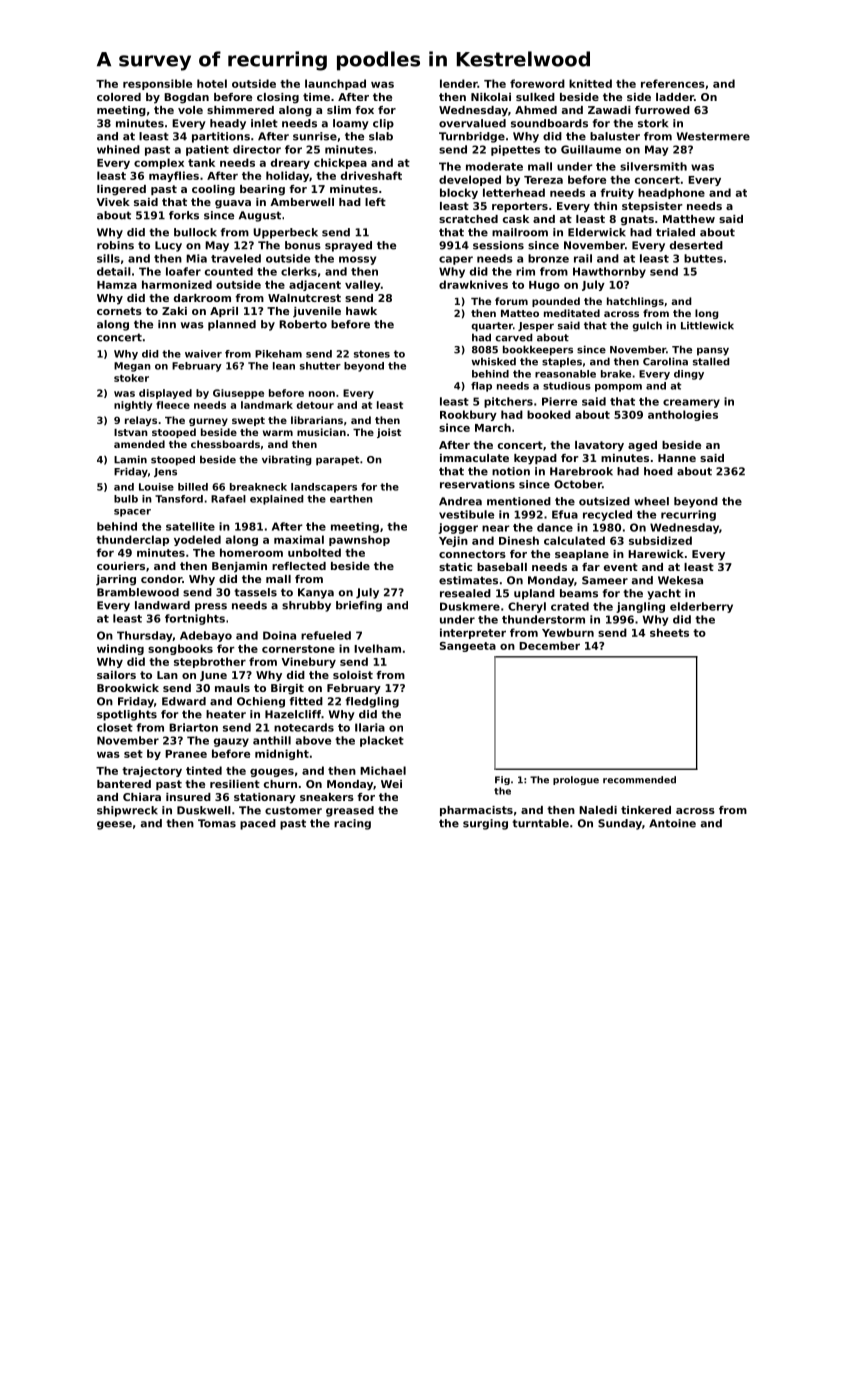 This image has height=1400, width=849. I want to click on launchpad, so click(335, 84).
